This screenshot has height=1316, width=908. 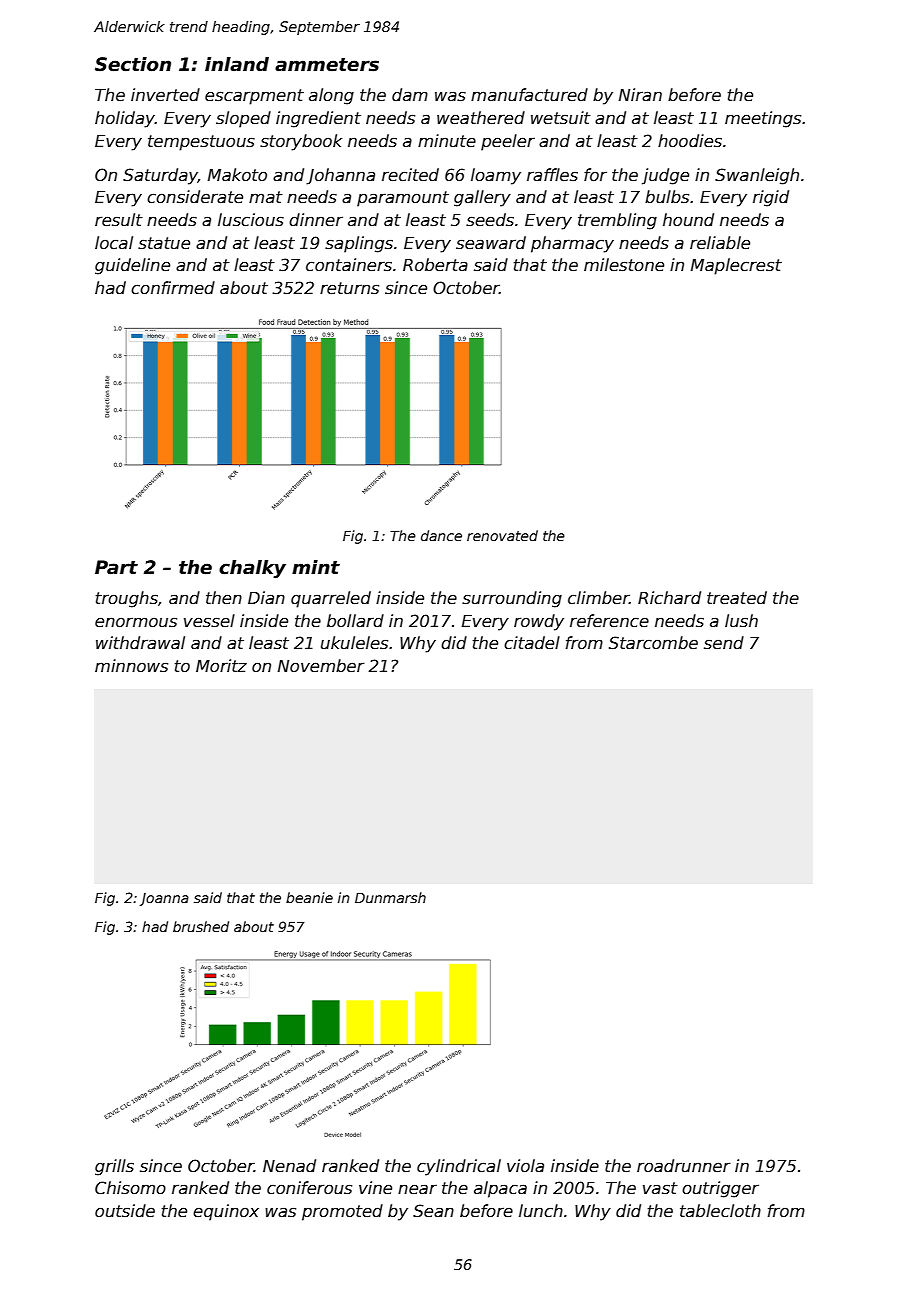 I want to click on renovated, so click(x=502, y=535).
